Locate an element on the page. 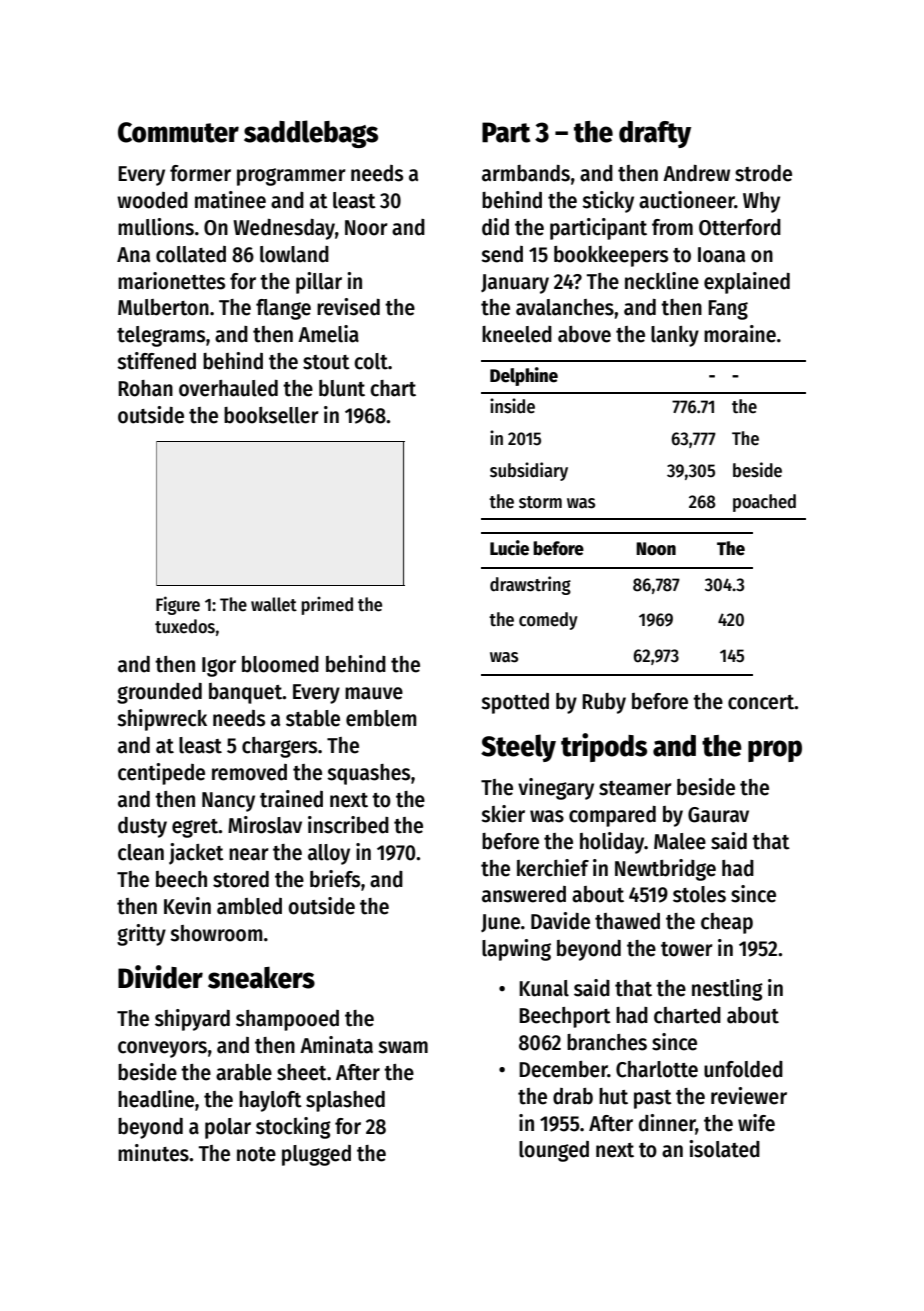  from is located at coordinates (672, 227).
